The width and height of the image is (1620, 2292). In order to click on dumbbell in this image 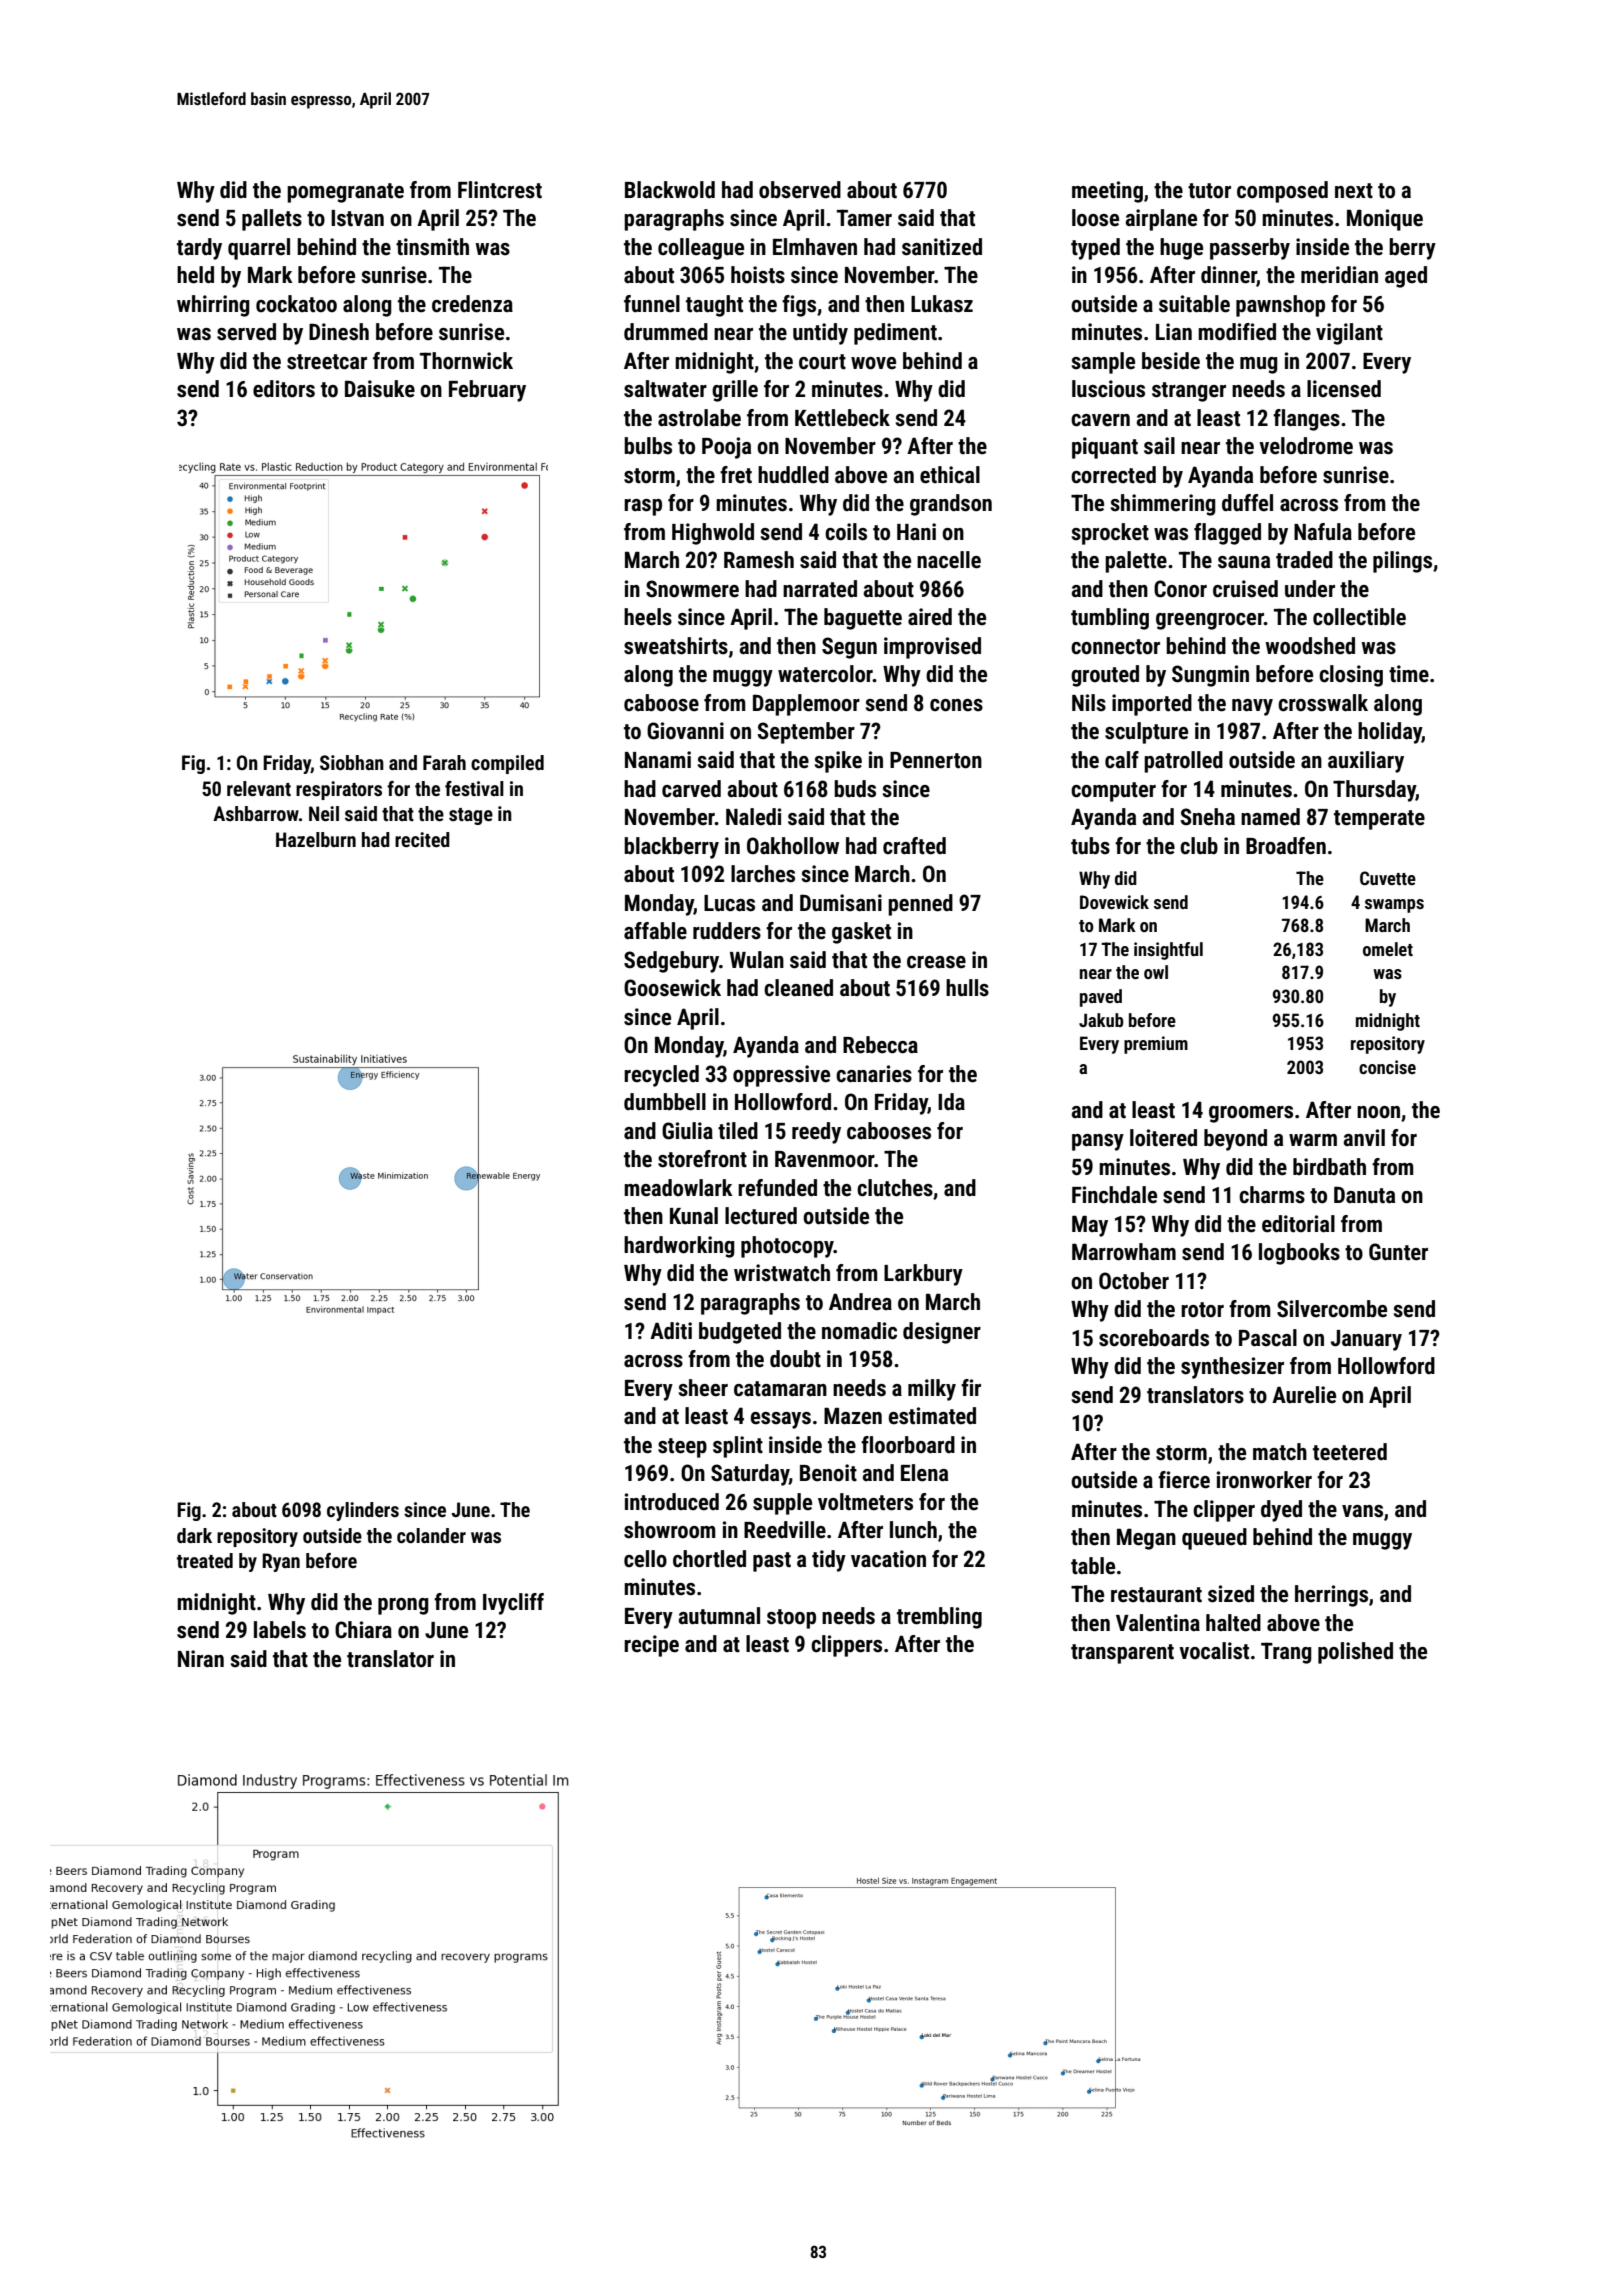, I will do `click(665, 1102)`.
